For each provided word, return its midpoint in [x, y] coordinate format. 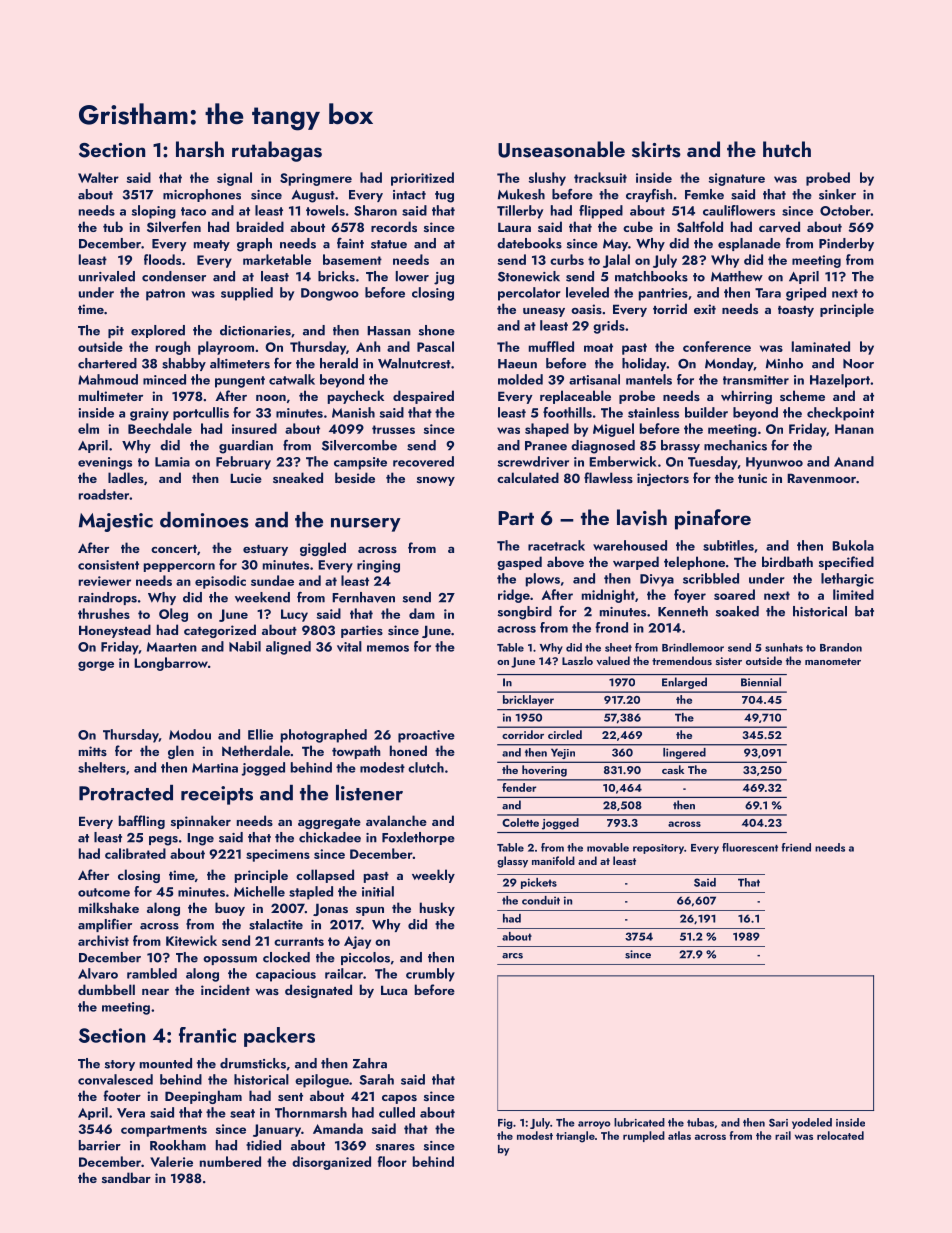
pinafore [713, 519]
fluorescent [750, 847]
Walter [98, 177]
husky [437, 909]
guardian [246, 447]
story [120, 1065]
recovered [423, 461]
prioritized [422, 179]
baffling [142, 822]
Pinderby [846, 244]
